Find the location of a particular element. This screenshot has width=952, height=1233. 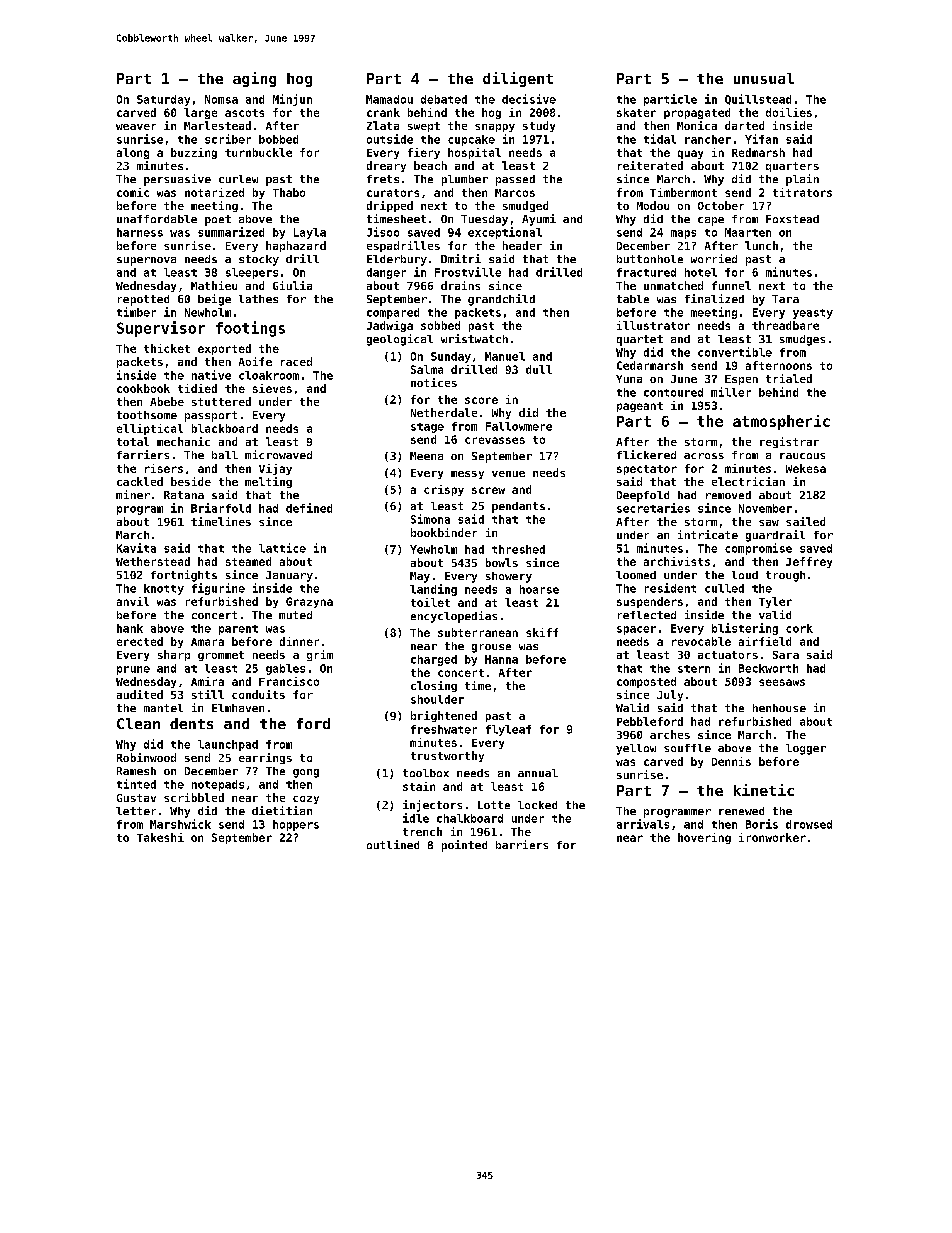

dripped is located at coordinates (390, 206).
